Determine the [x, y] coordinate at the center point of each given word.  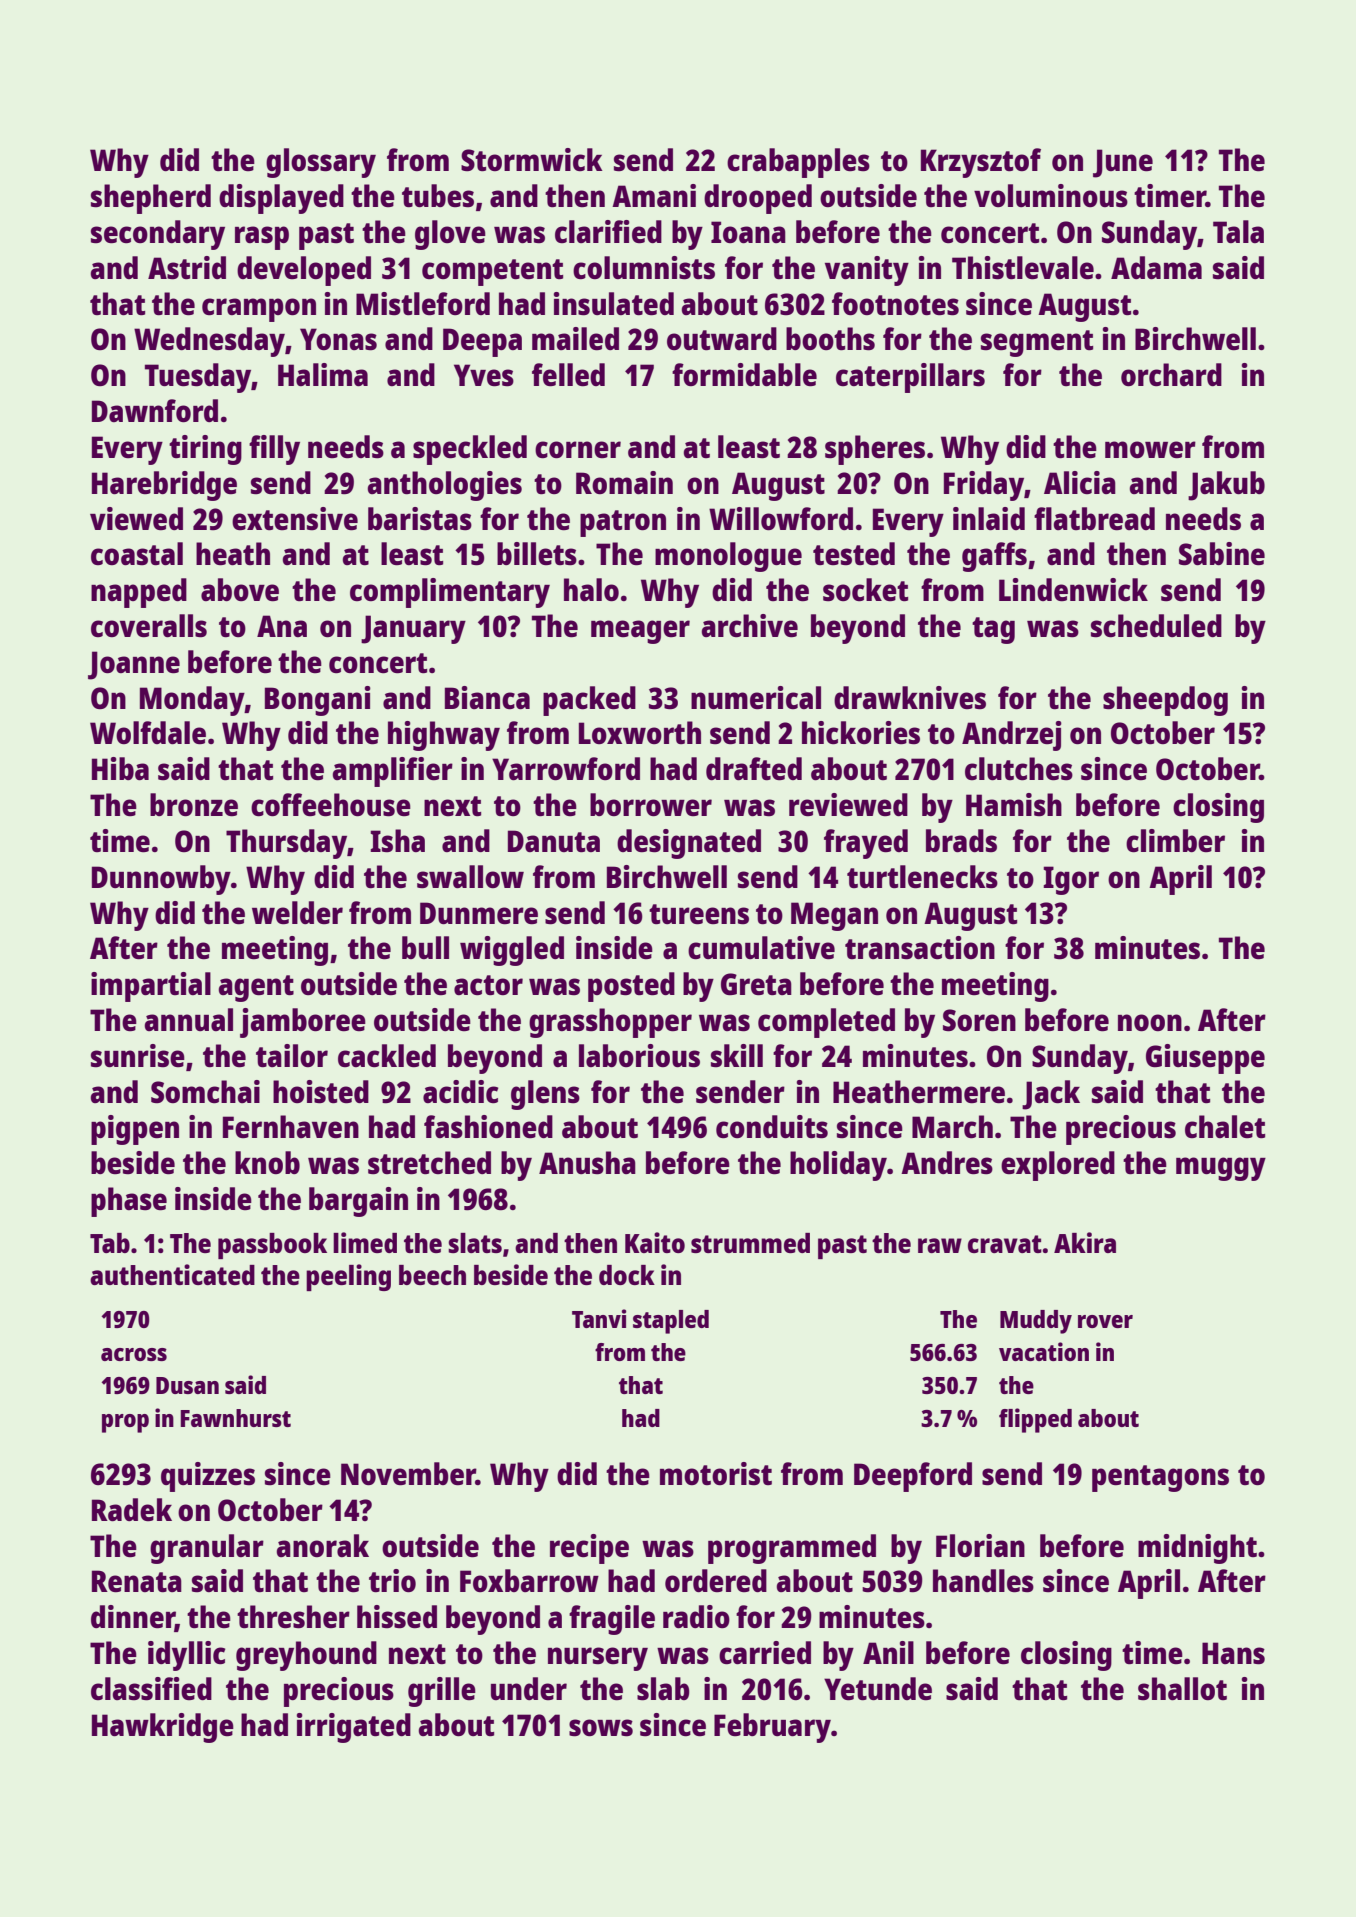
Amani [654, 195]
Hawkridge [163, 1728]
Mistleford [423, 304]
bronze [194, 805]
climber [1175, 841]
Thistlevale [1023, 268]
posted [631, 987]
